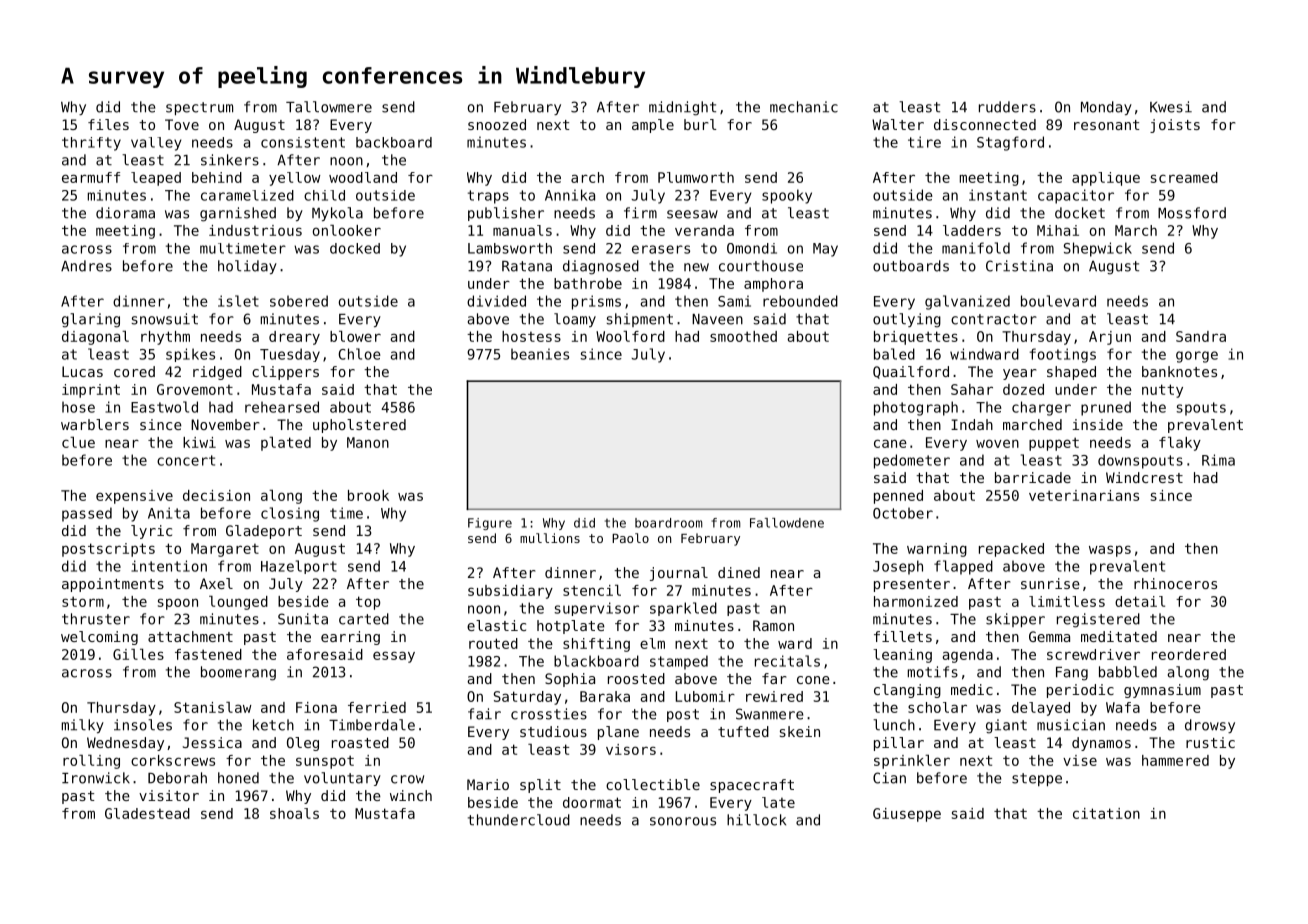  I want to click on stencil, so click(592, 590).
